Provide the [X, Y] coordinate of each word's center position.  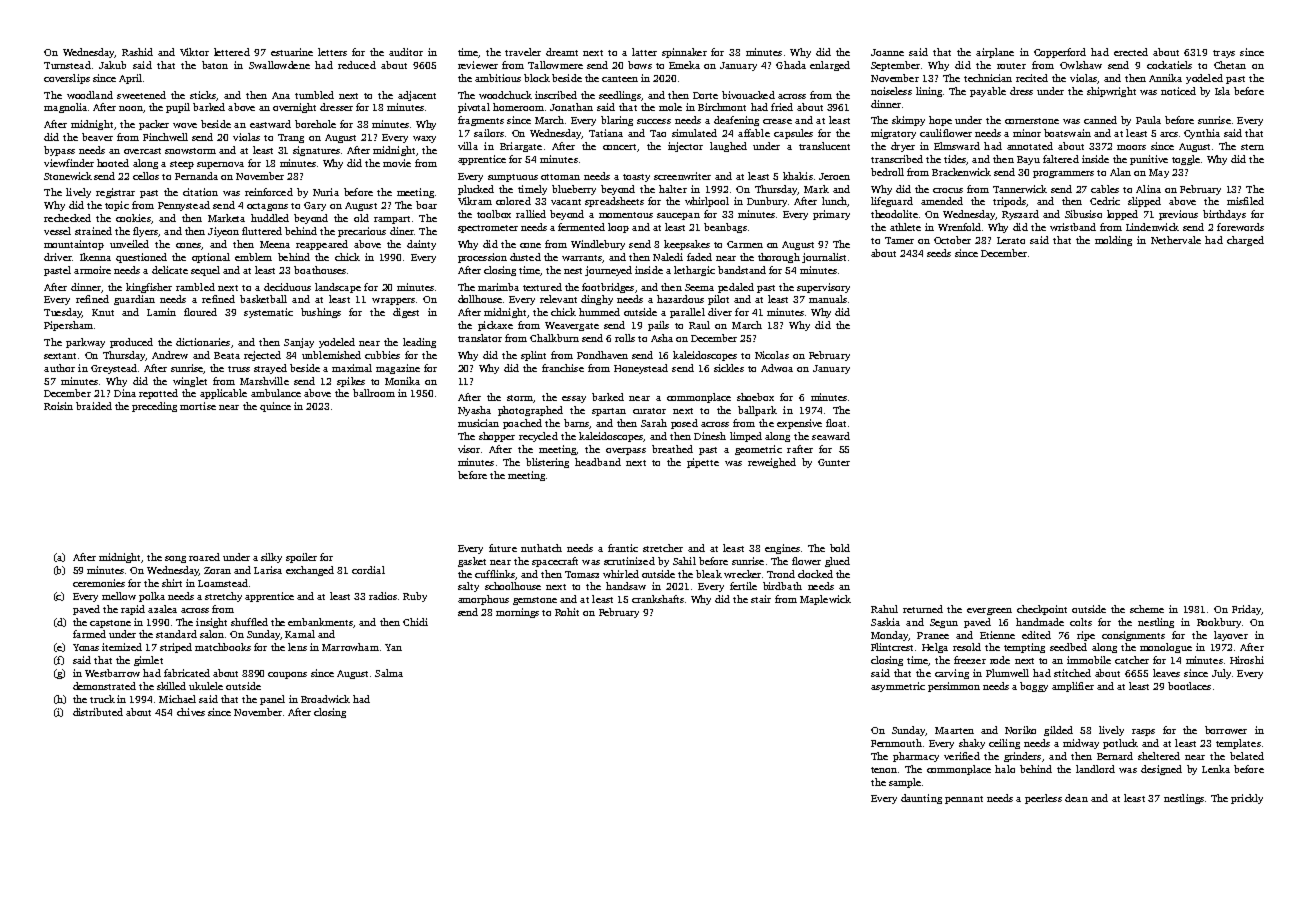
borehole [315, 124]
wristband [1073, 227]
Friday [1246, 610]
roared [204, 557]
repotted [158, 394]
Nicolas [772, 355]
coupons [287, 675]
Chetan [1230, 65]
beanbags [725, 228]
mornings [517, 613]
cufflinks [495, 574]
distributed [98, 712]
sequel [205, 271]
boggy [1034, 687]
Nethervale [1176, 240]
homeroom [518, 107]
